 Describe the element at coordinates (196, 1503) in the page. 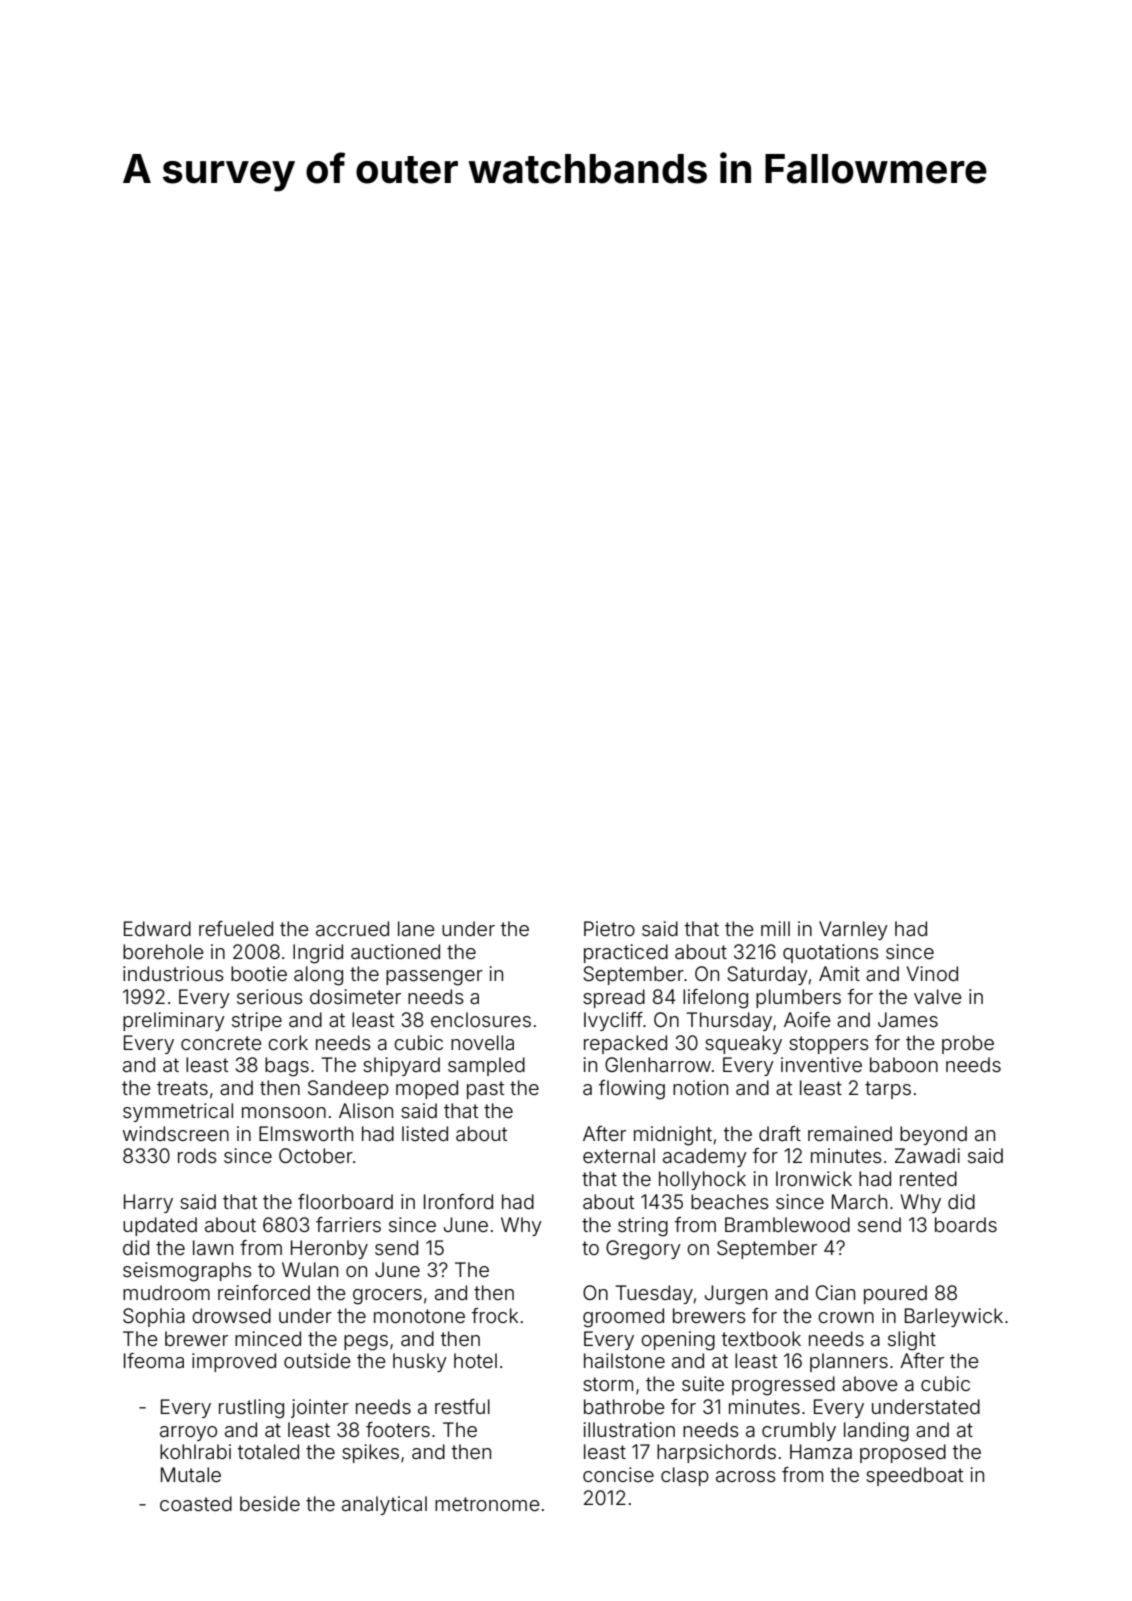

I see `coasted` at that location.
